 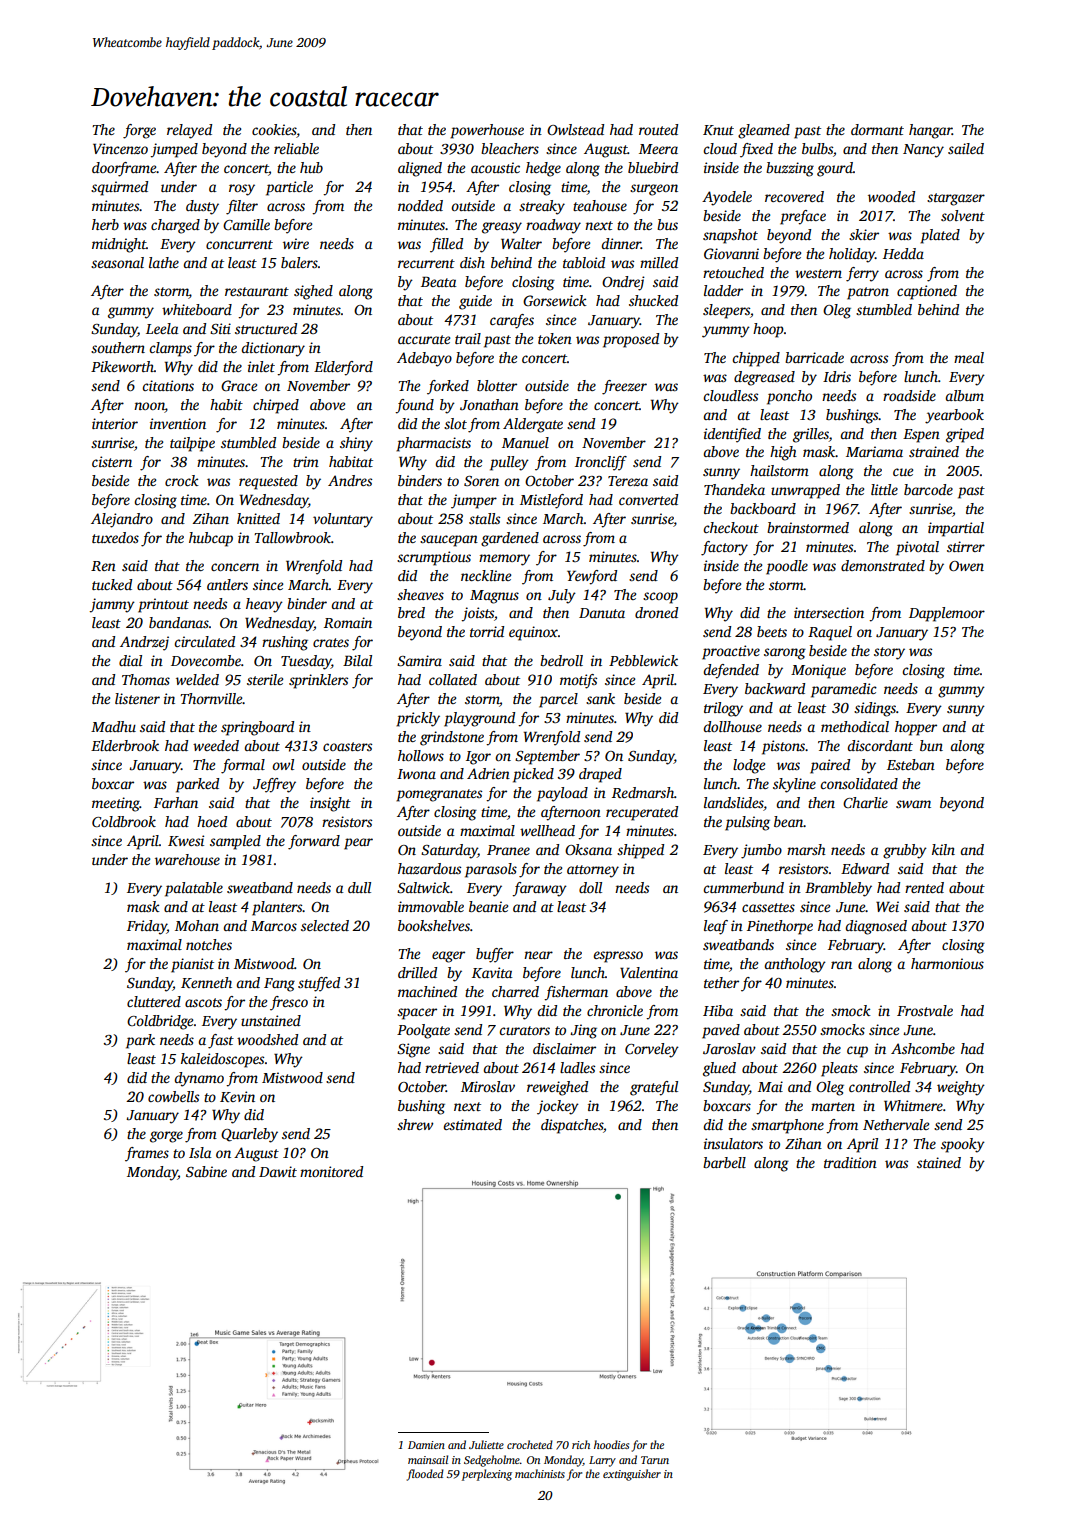 I want to click on forge, so click(x=139, y=131).
